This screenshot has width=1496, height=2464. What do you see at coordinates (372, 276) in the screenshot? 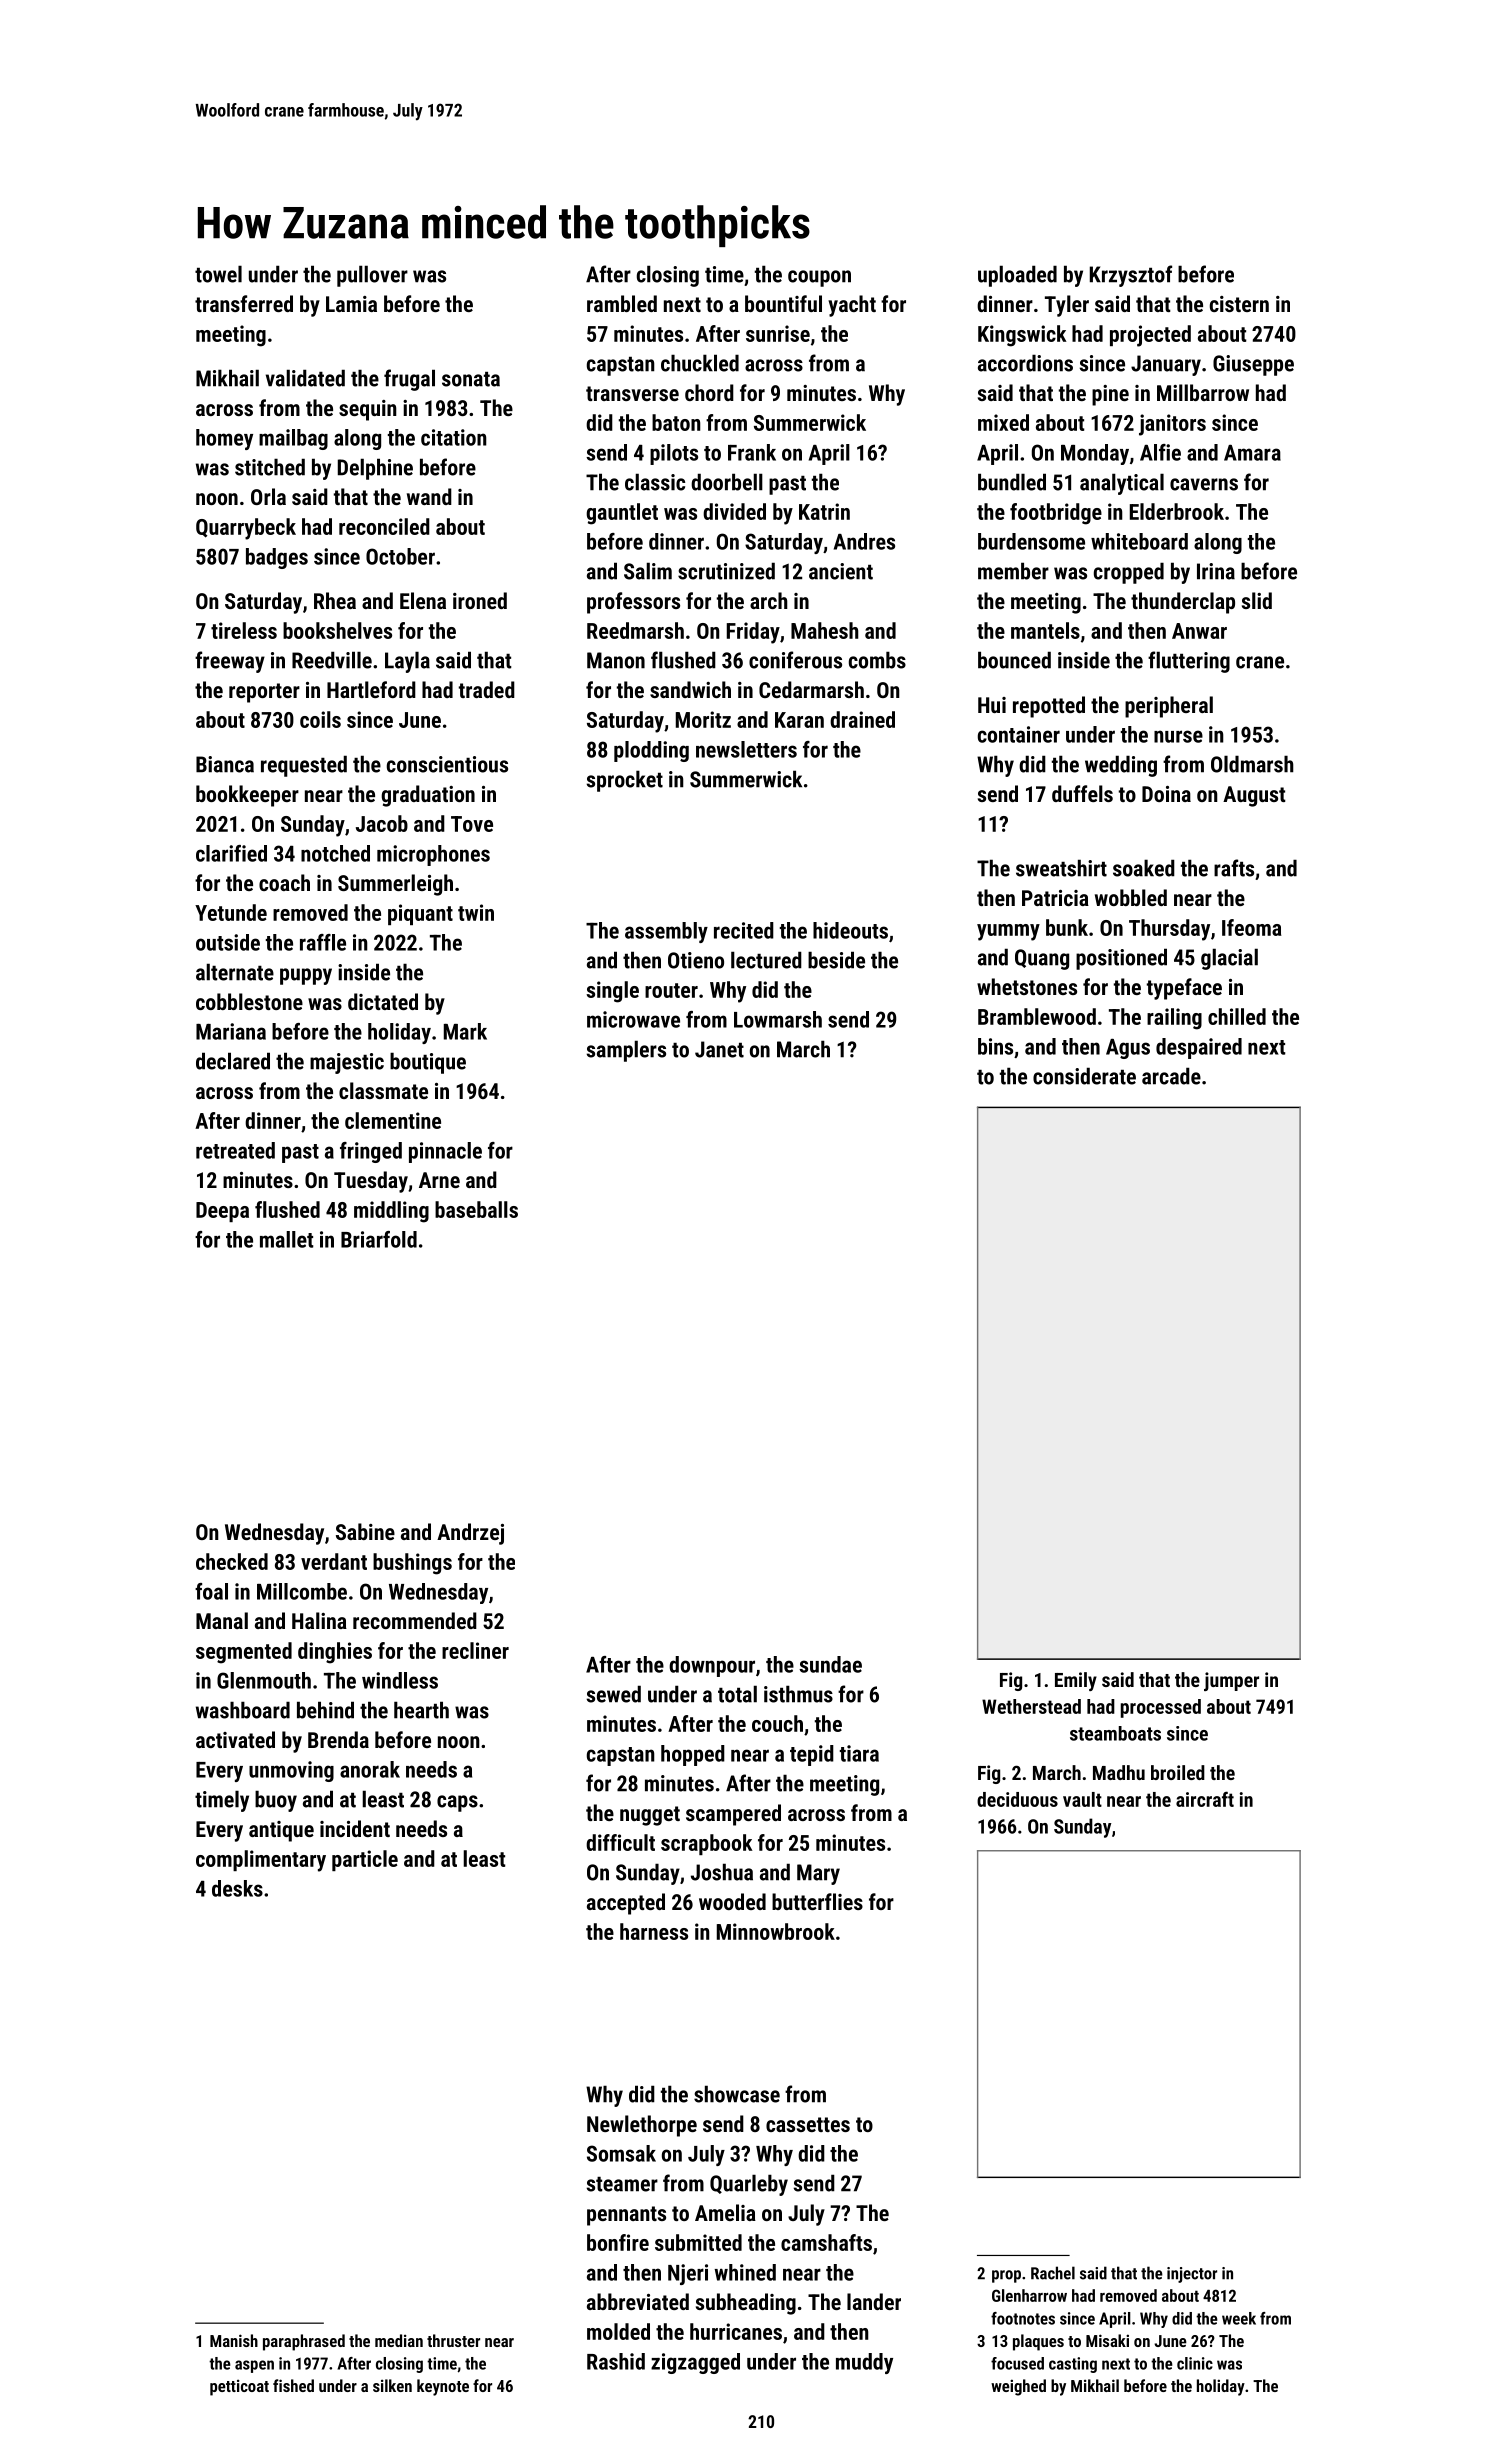
I see `pullover` at bounding box center [372, 276].
